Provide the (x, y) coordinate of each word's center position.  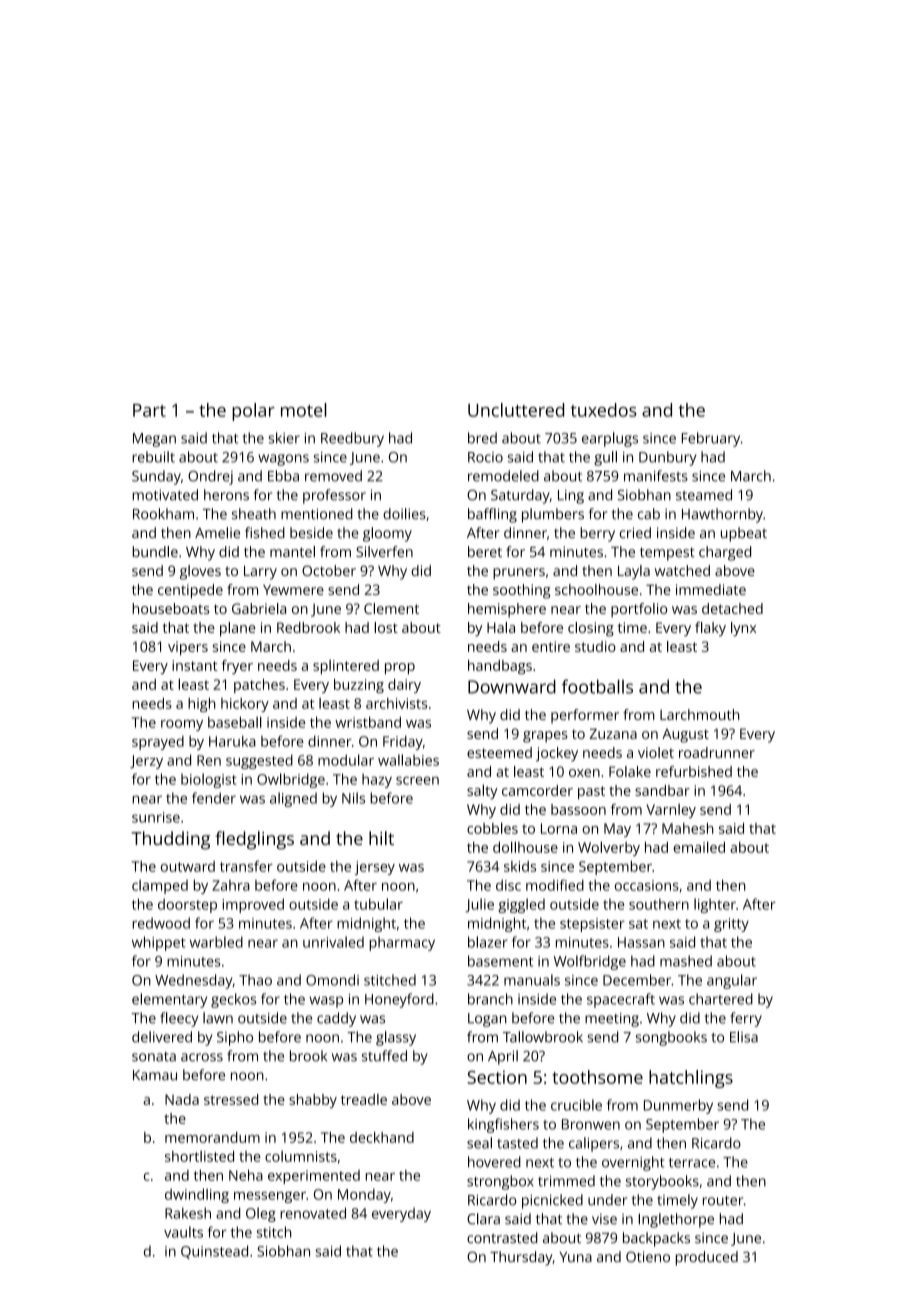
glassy (396, 1038)
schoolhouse (596, 589)
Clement (391, 608)
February (711, 439)
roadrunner (717, 752)
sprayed (158, 743)
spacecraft (621, 1000)
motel (304, 410)
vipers (188, 648)
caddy (336, 1019)
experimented (314, 1177)
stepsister (592, 925)
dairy (404, 686)
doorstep (187, 905)
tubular (378, 904)
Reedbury (352, 439)
